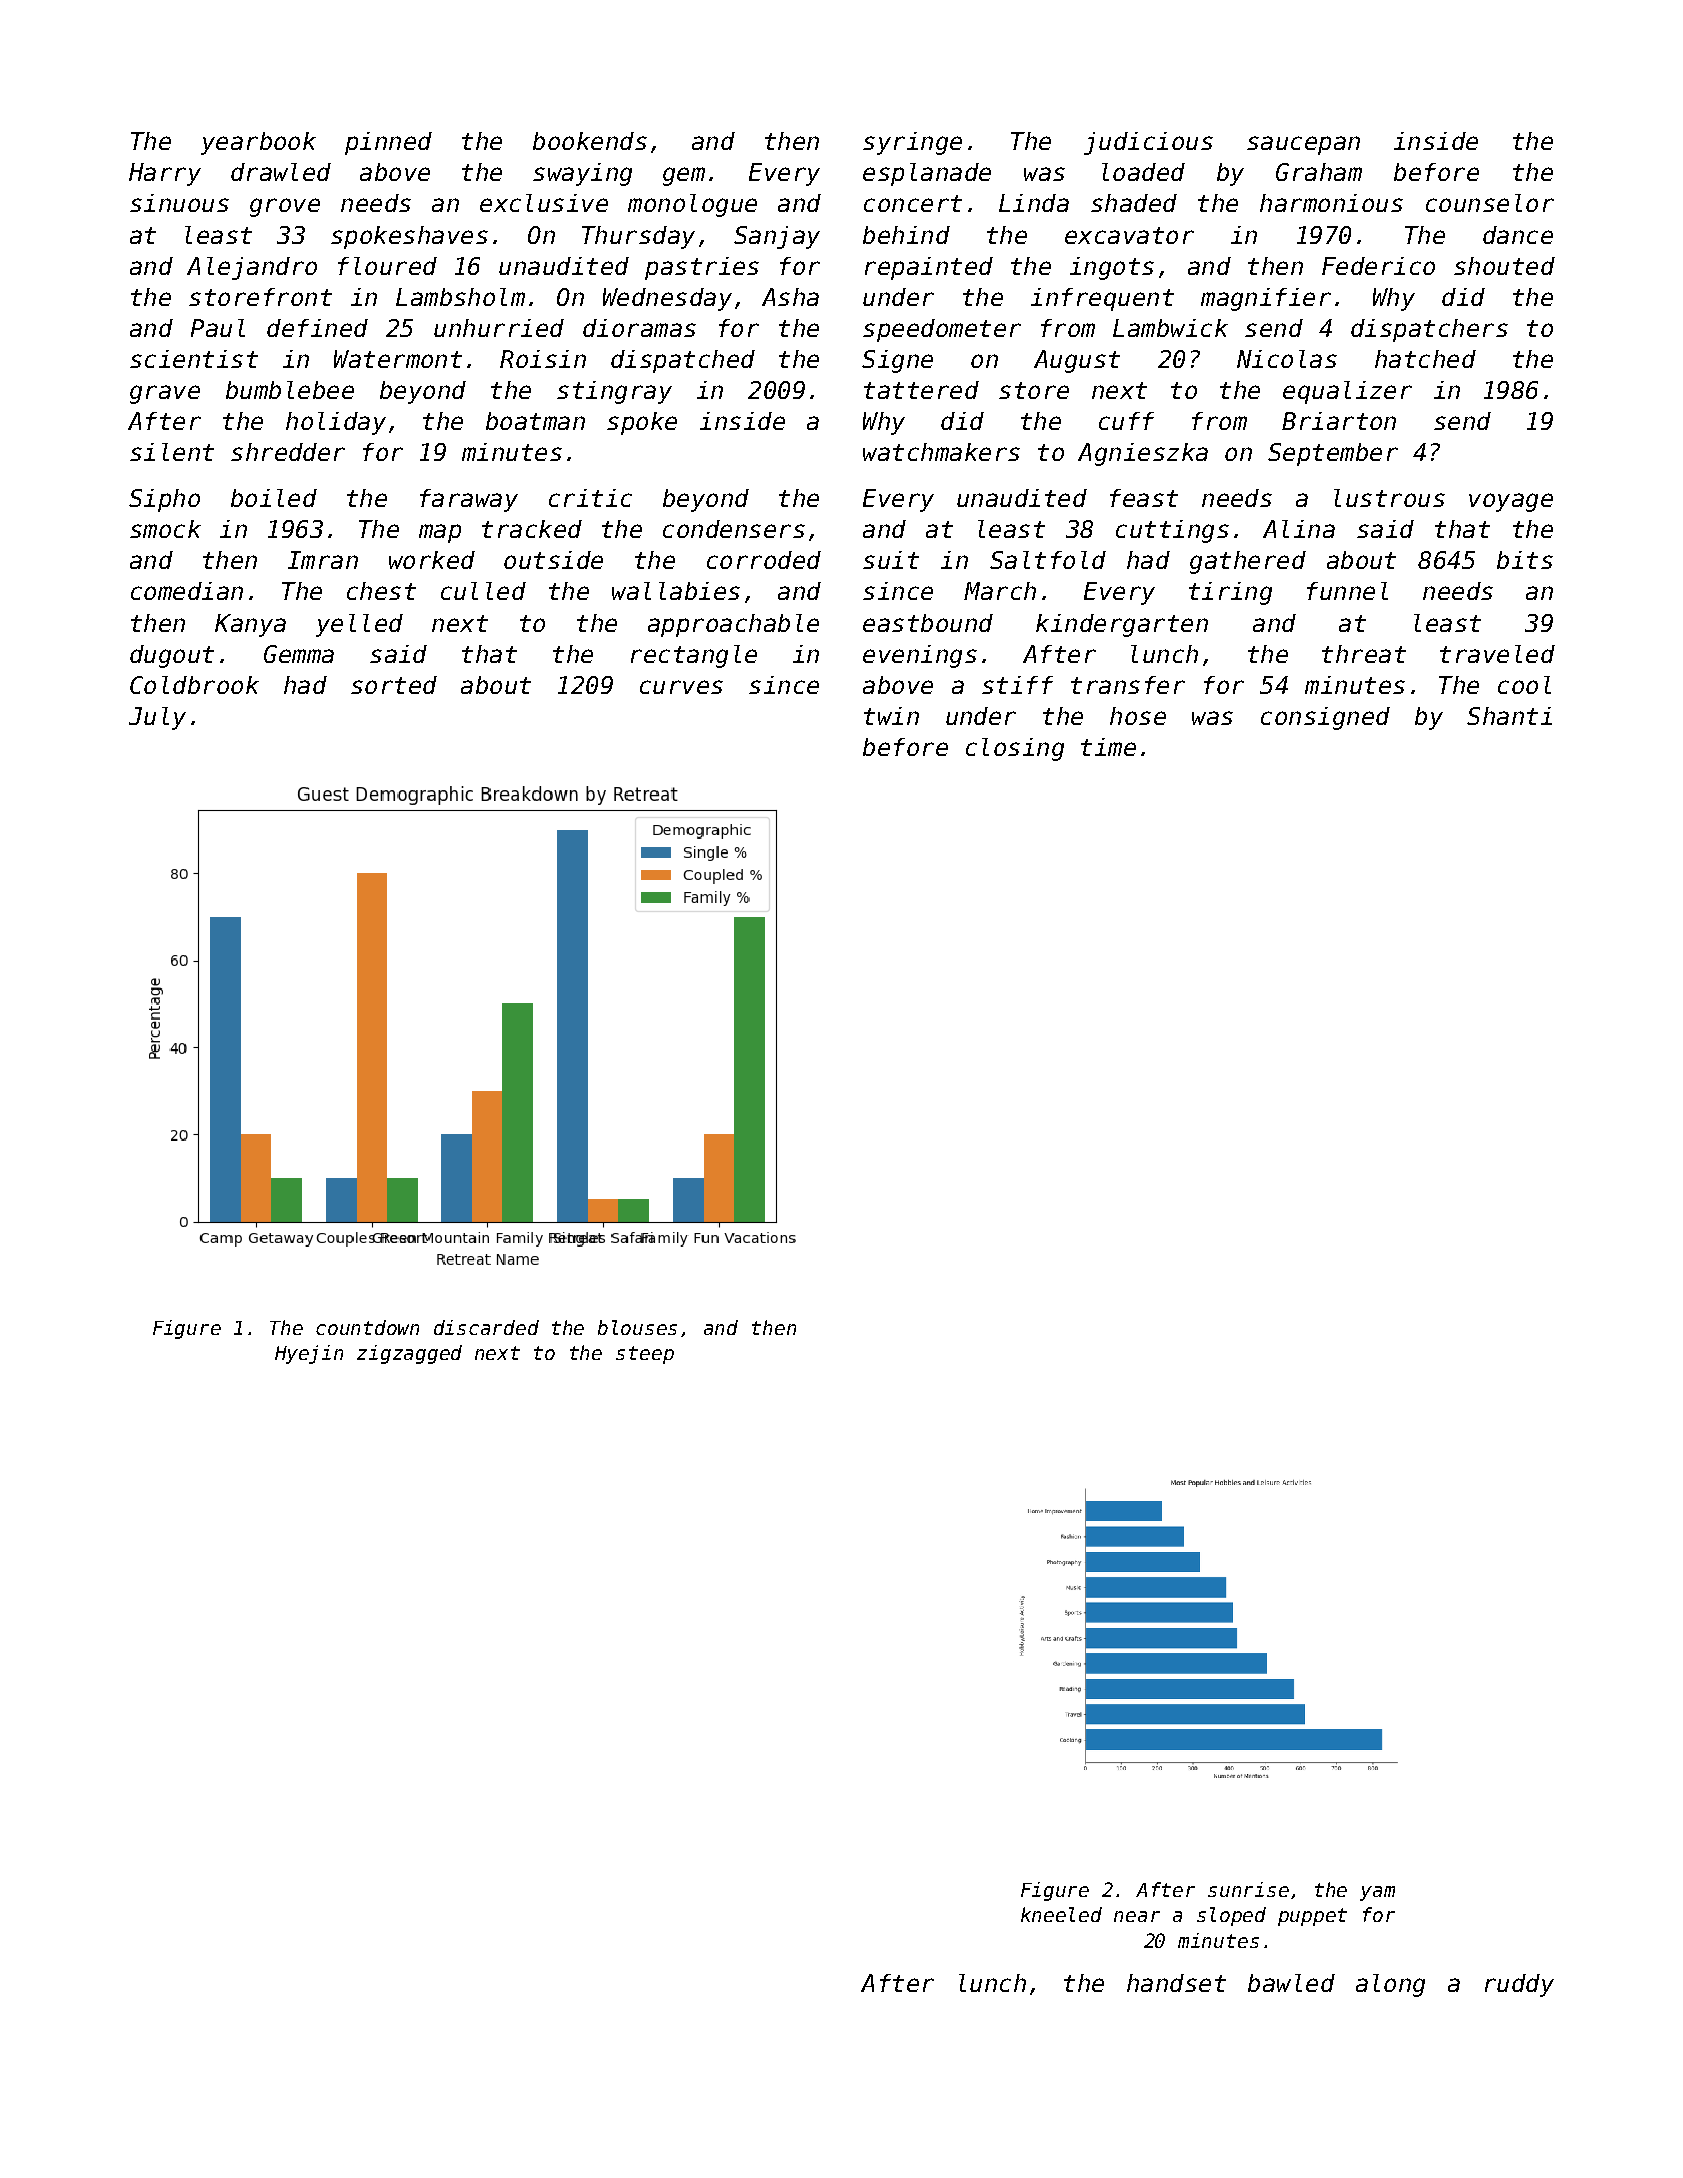 The width and height of the document is (1683, 2178). Describe the element at coordinates (1248, 1889) in the document. I see `sunrise` at that location.
